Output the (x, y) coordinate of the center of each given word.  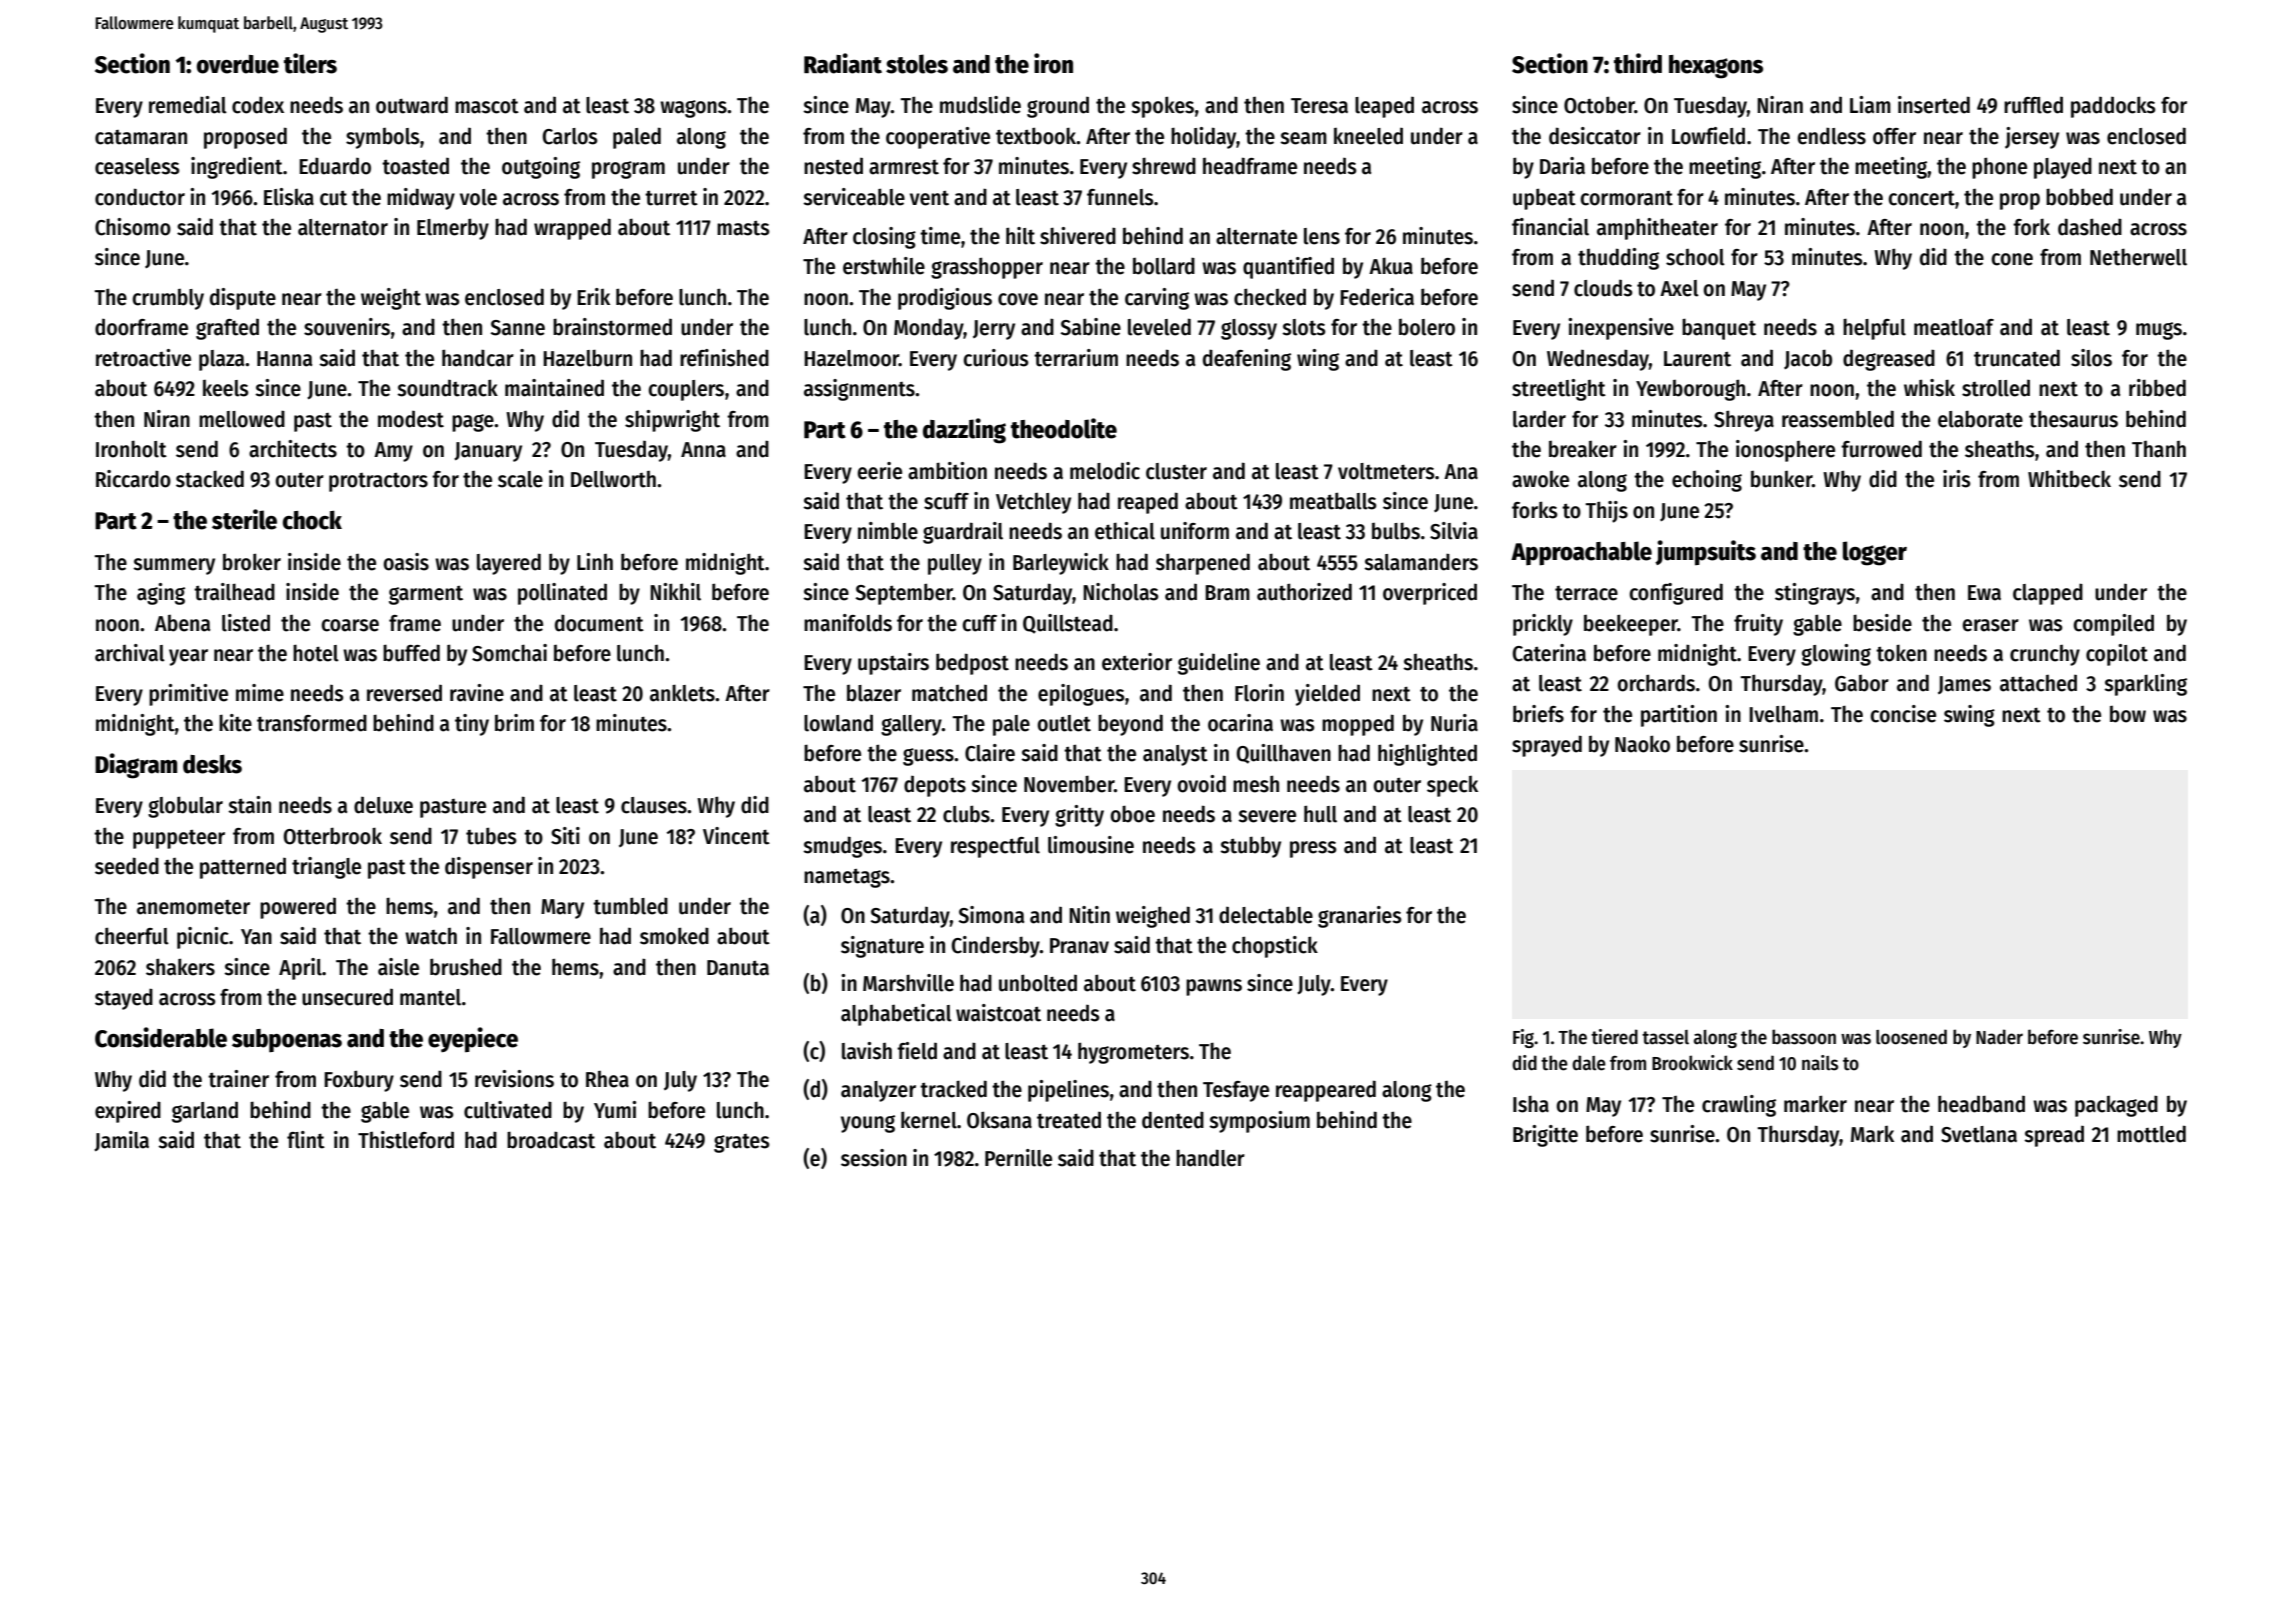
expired (128, 1112)
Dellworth (613, 479)
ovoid (1201, 784)
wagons (693, 109)
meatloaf (1954, 327)
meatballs (1333, 501)
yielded (1327, 695)
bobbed (2079, 197)
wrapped (572, 229)
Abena (182, 623)
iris (1957, 479)
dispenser (489, 868)
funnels (1120, 197)
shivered (1078, 236)
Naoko (1642, 744)
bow (2128, 714)
